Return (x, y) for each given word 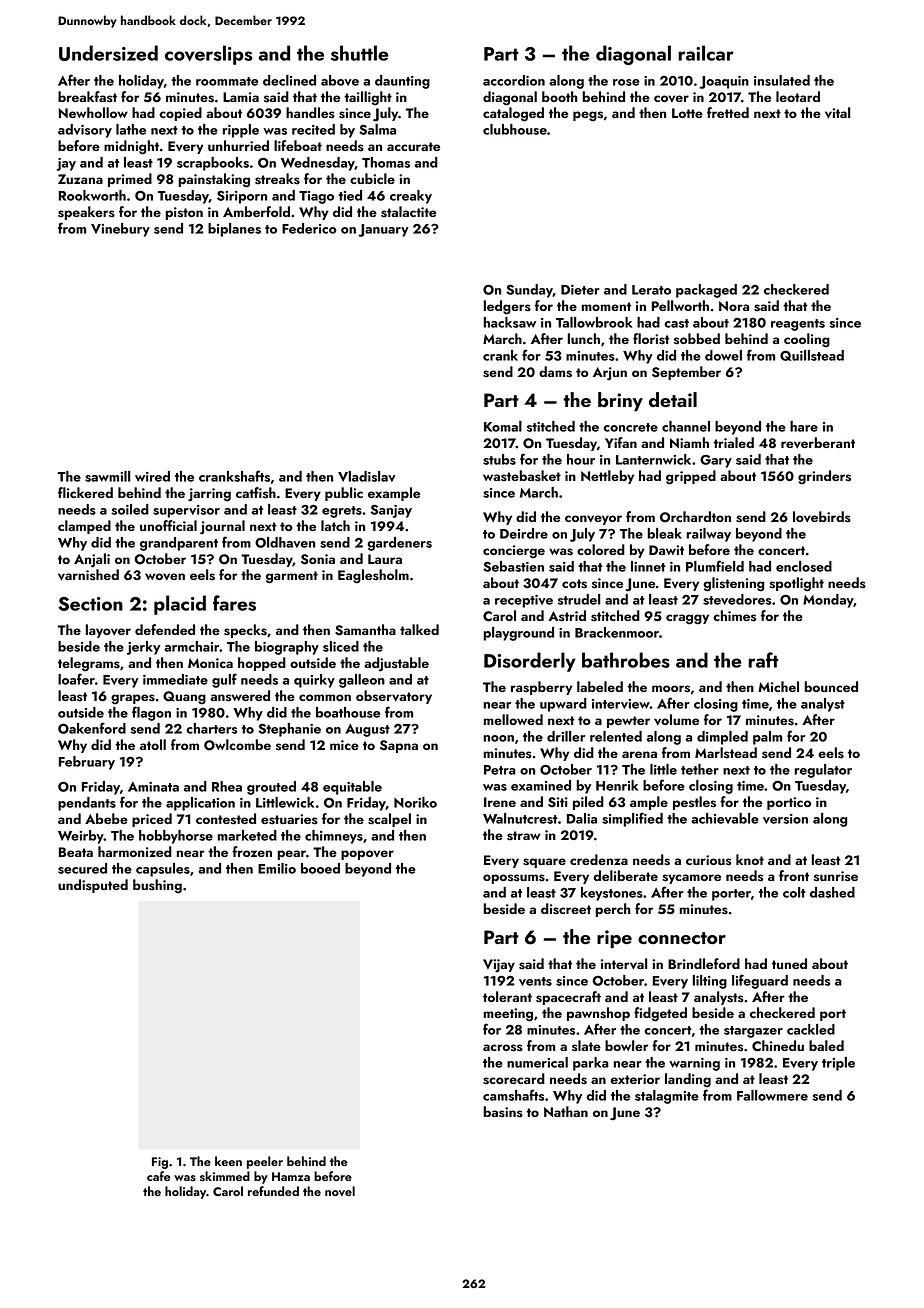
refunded (273, 1191)
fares (234, 603)
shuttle (360, 53)
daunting (402, 82)
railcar (706, 53)
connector (682, 938)
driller (566, 736)
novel (340, 1191)
